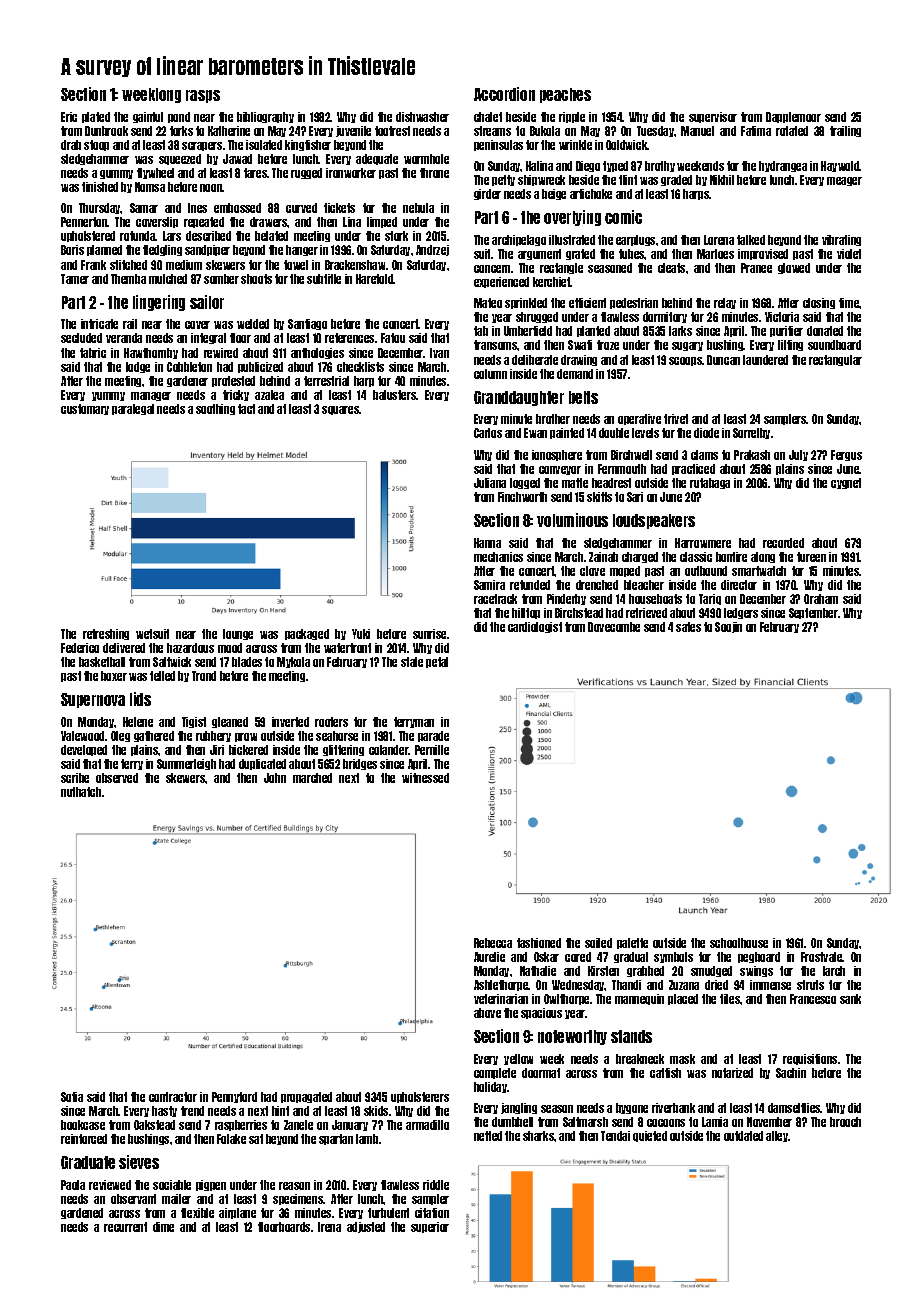 Image resolution: width=924 pixels, height=1308 pixels. I want to click on Rebecca, so click(493, 943).
